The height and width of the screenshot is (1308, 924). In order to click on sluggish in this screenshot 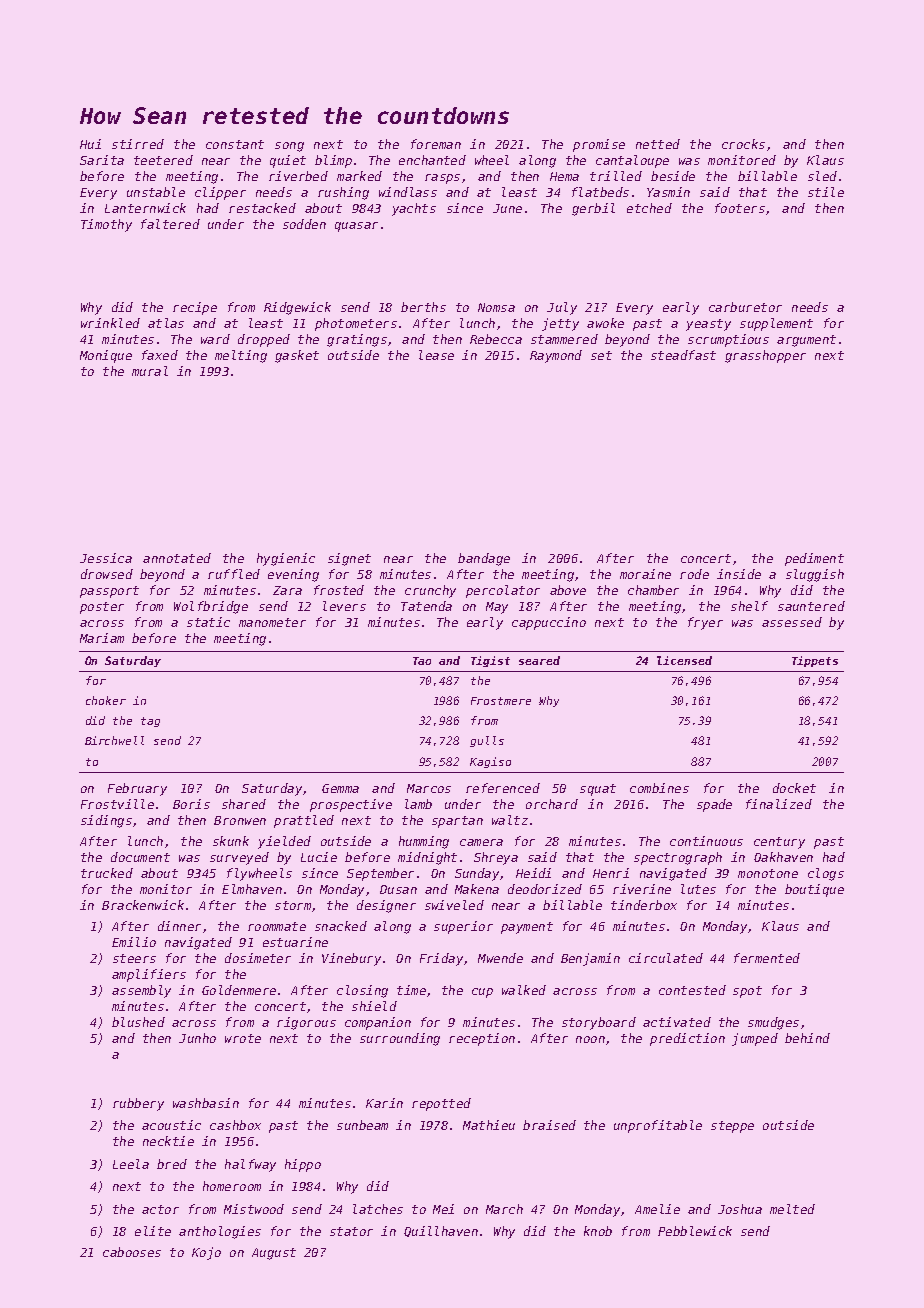, I will do `click(815, 575)`.
